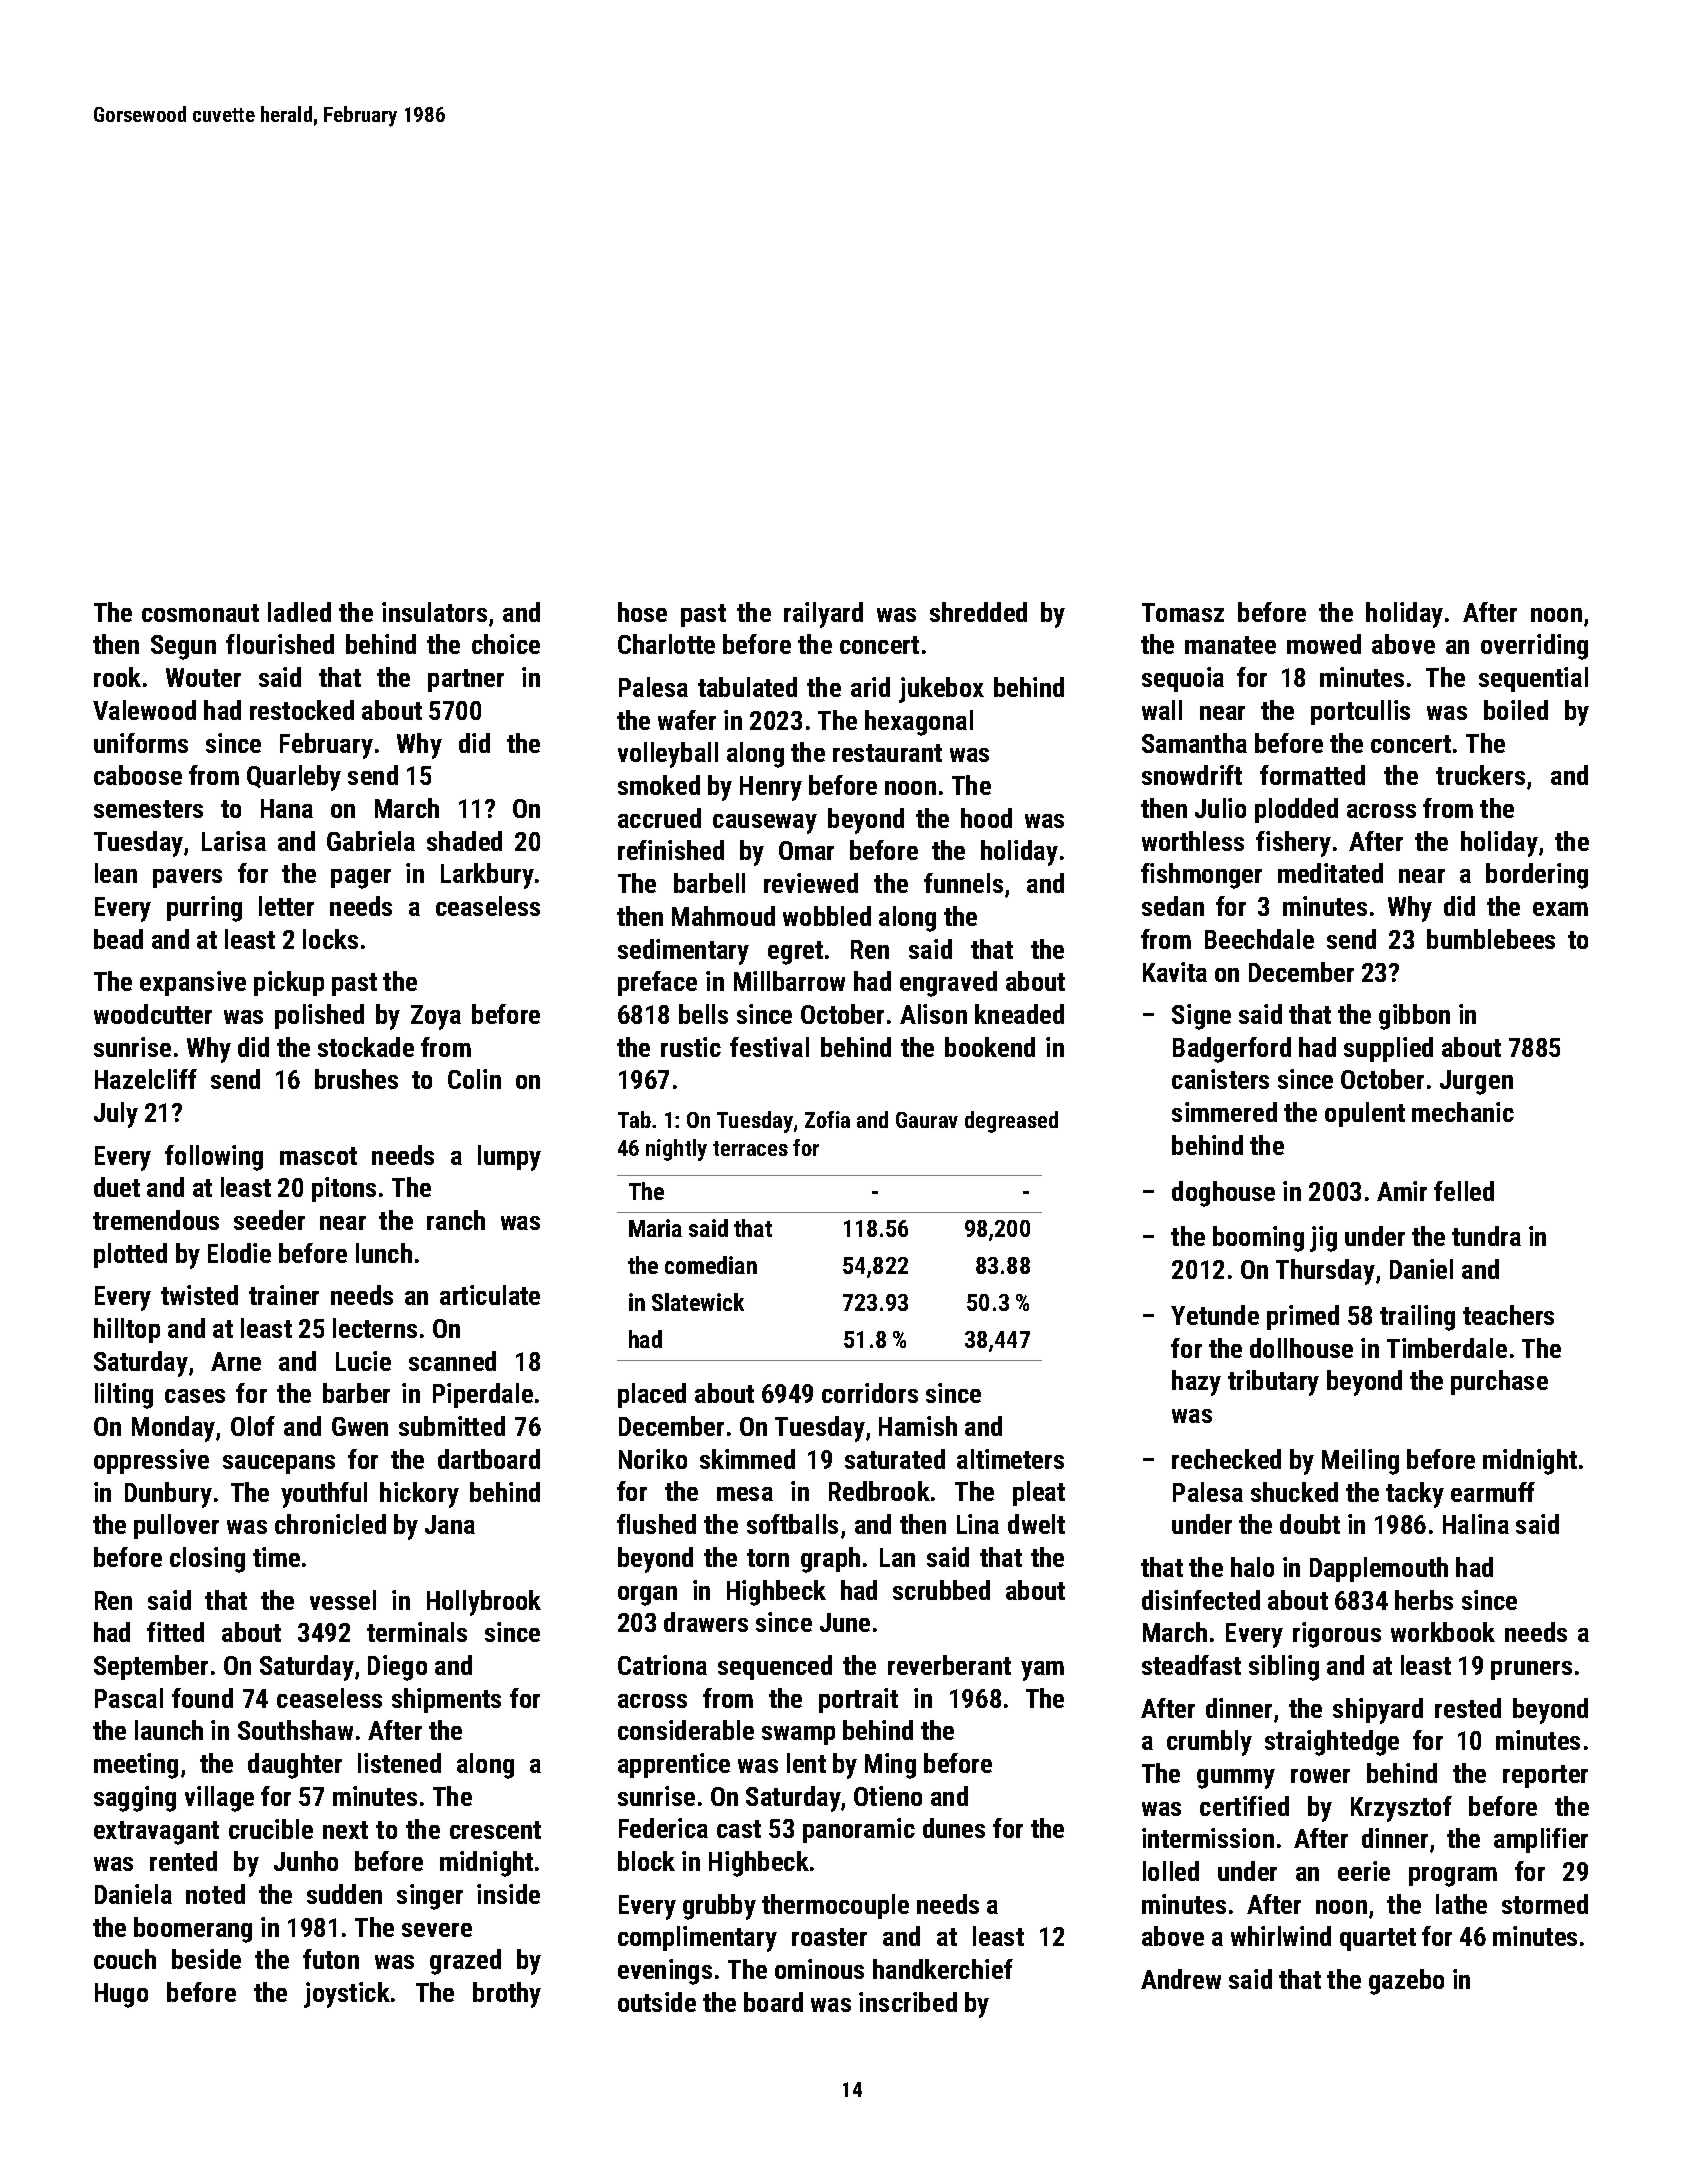  I want to click on shredded, so click(978, 612).
